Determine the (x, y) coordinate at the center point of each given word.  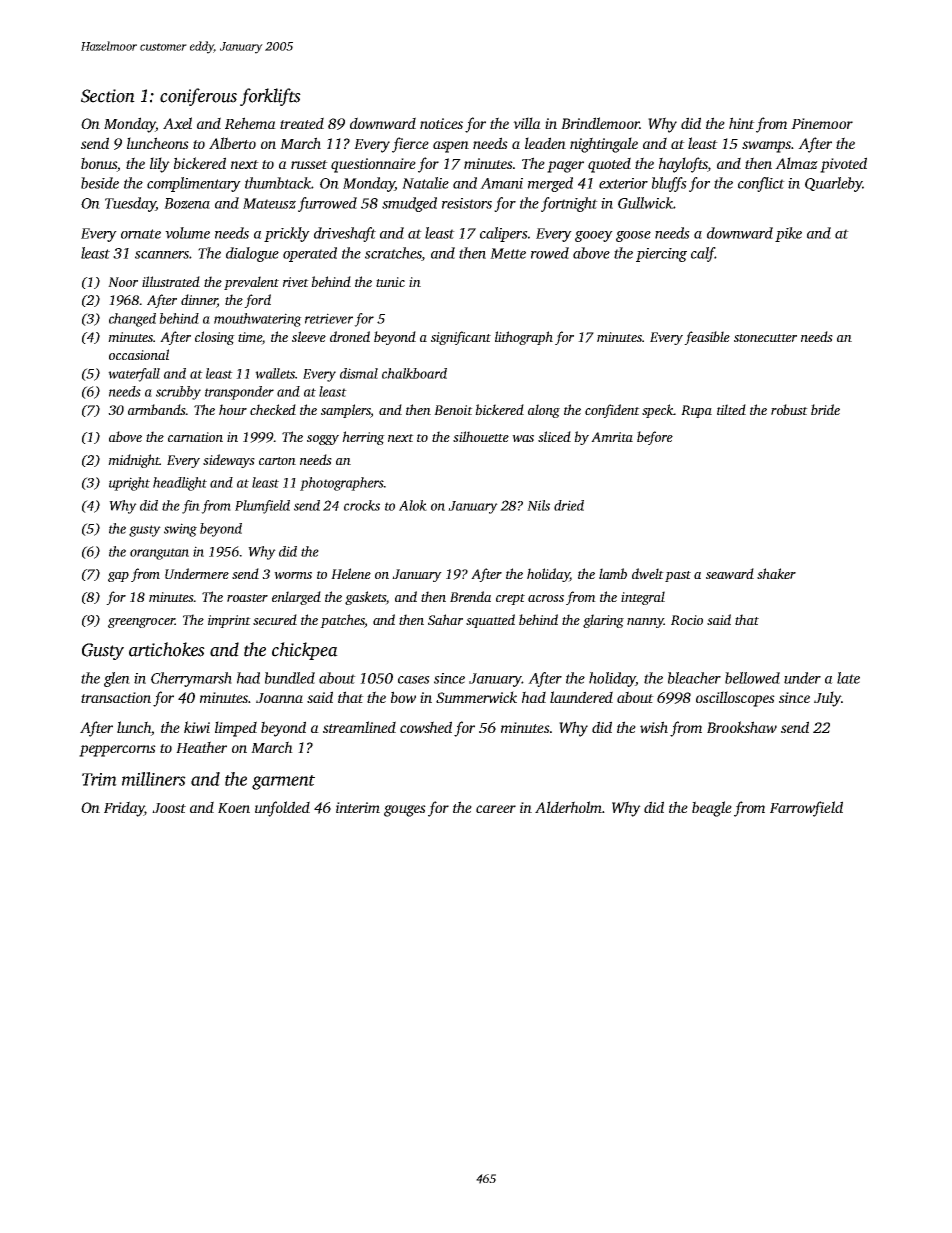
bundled (290, 678)
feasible (707, 338)
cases (414, 680)
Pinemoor (822, 123)
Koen (234, 808)
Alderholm (568, 807)
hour (233, 409)
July (827, 699)
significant (461, 338)
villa (527, 123)
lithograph (524, 338)
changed (132, 320)
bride (825, 409)
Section (108, 96)
